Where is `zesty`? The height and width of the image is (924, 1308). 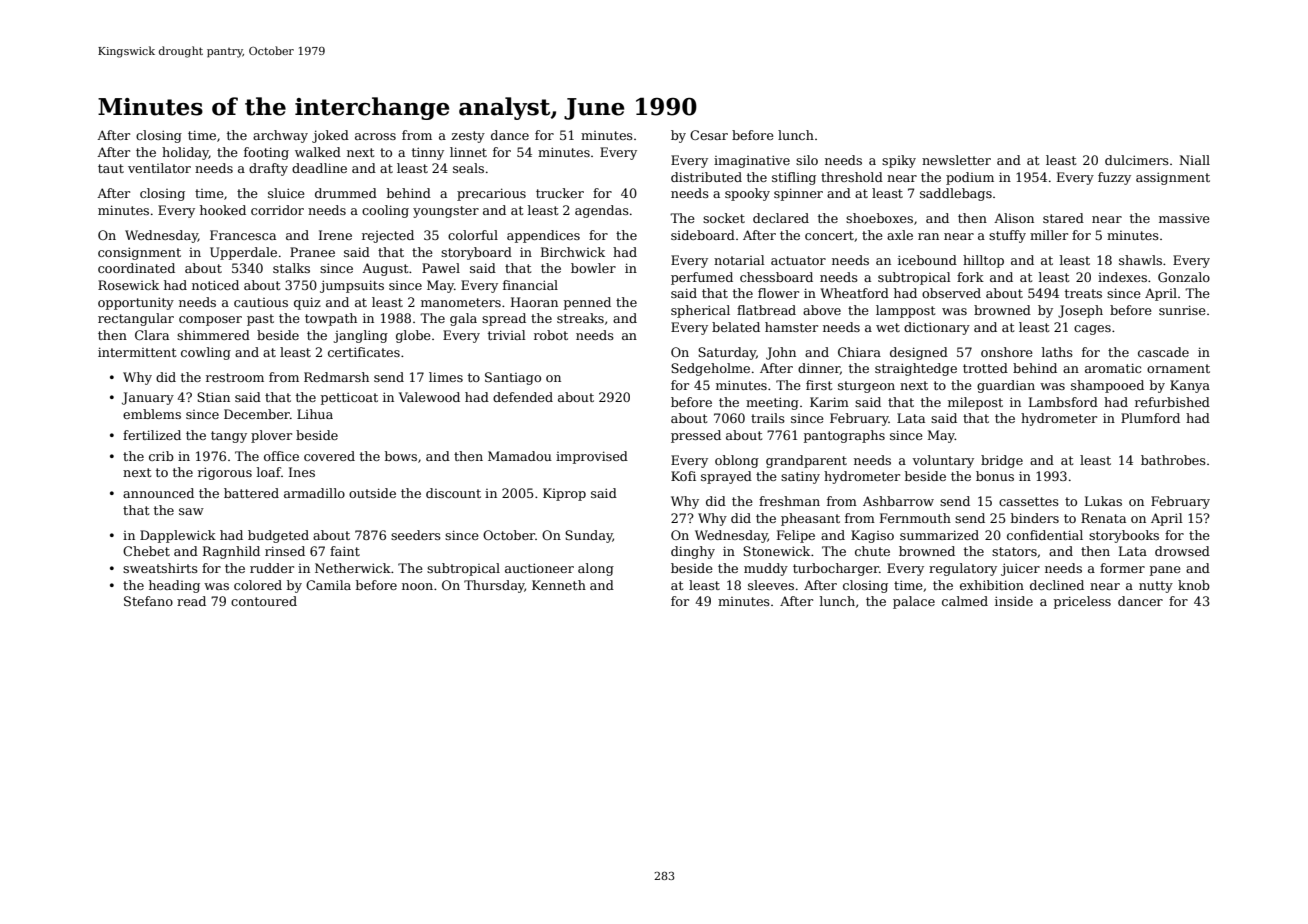 zesty is located at coordinates (468, 137).
